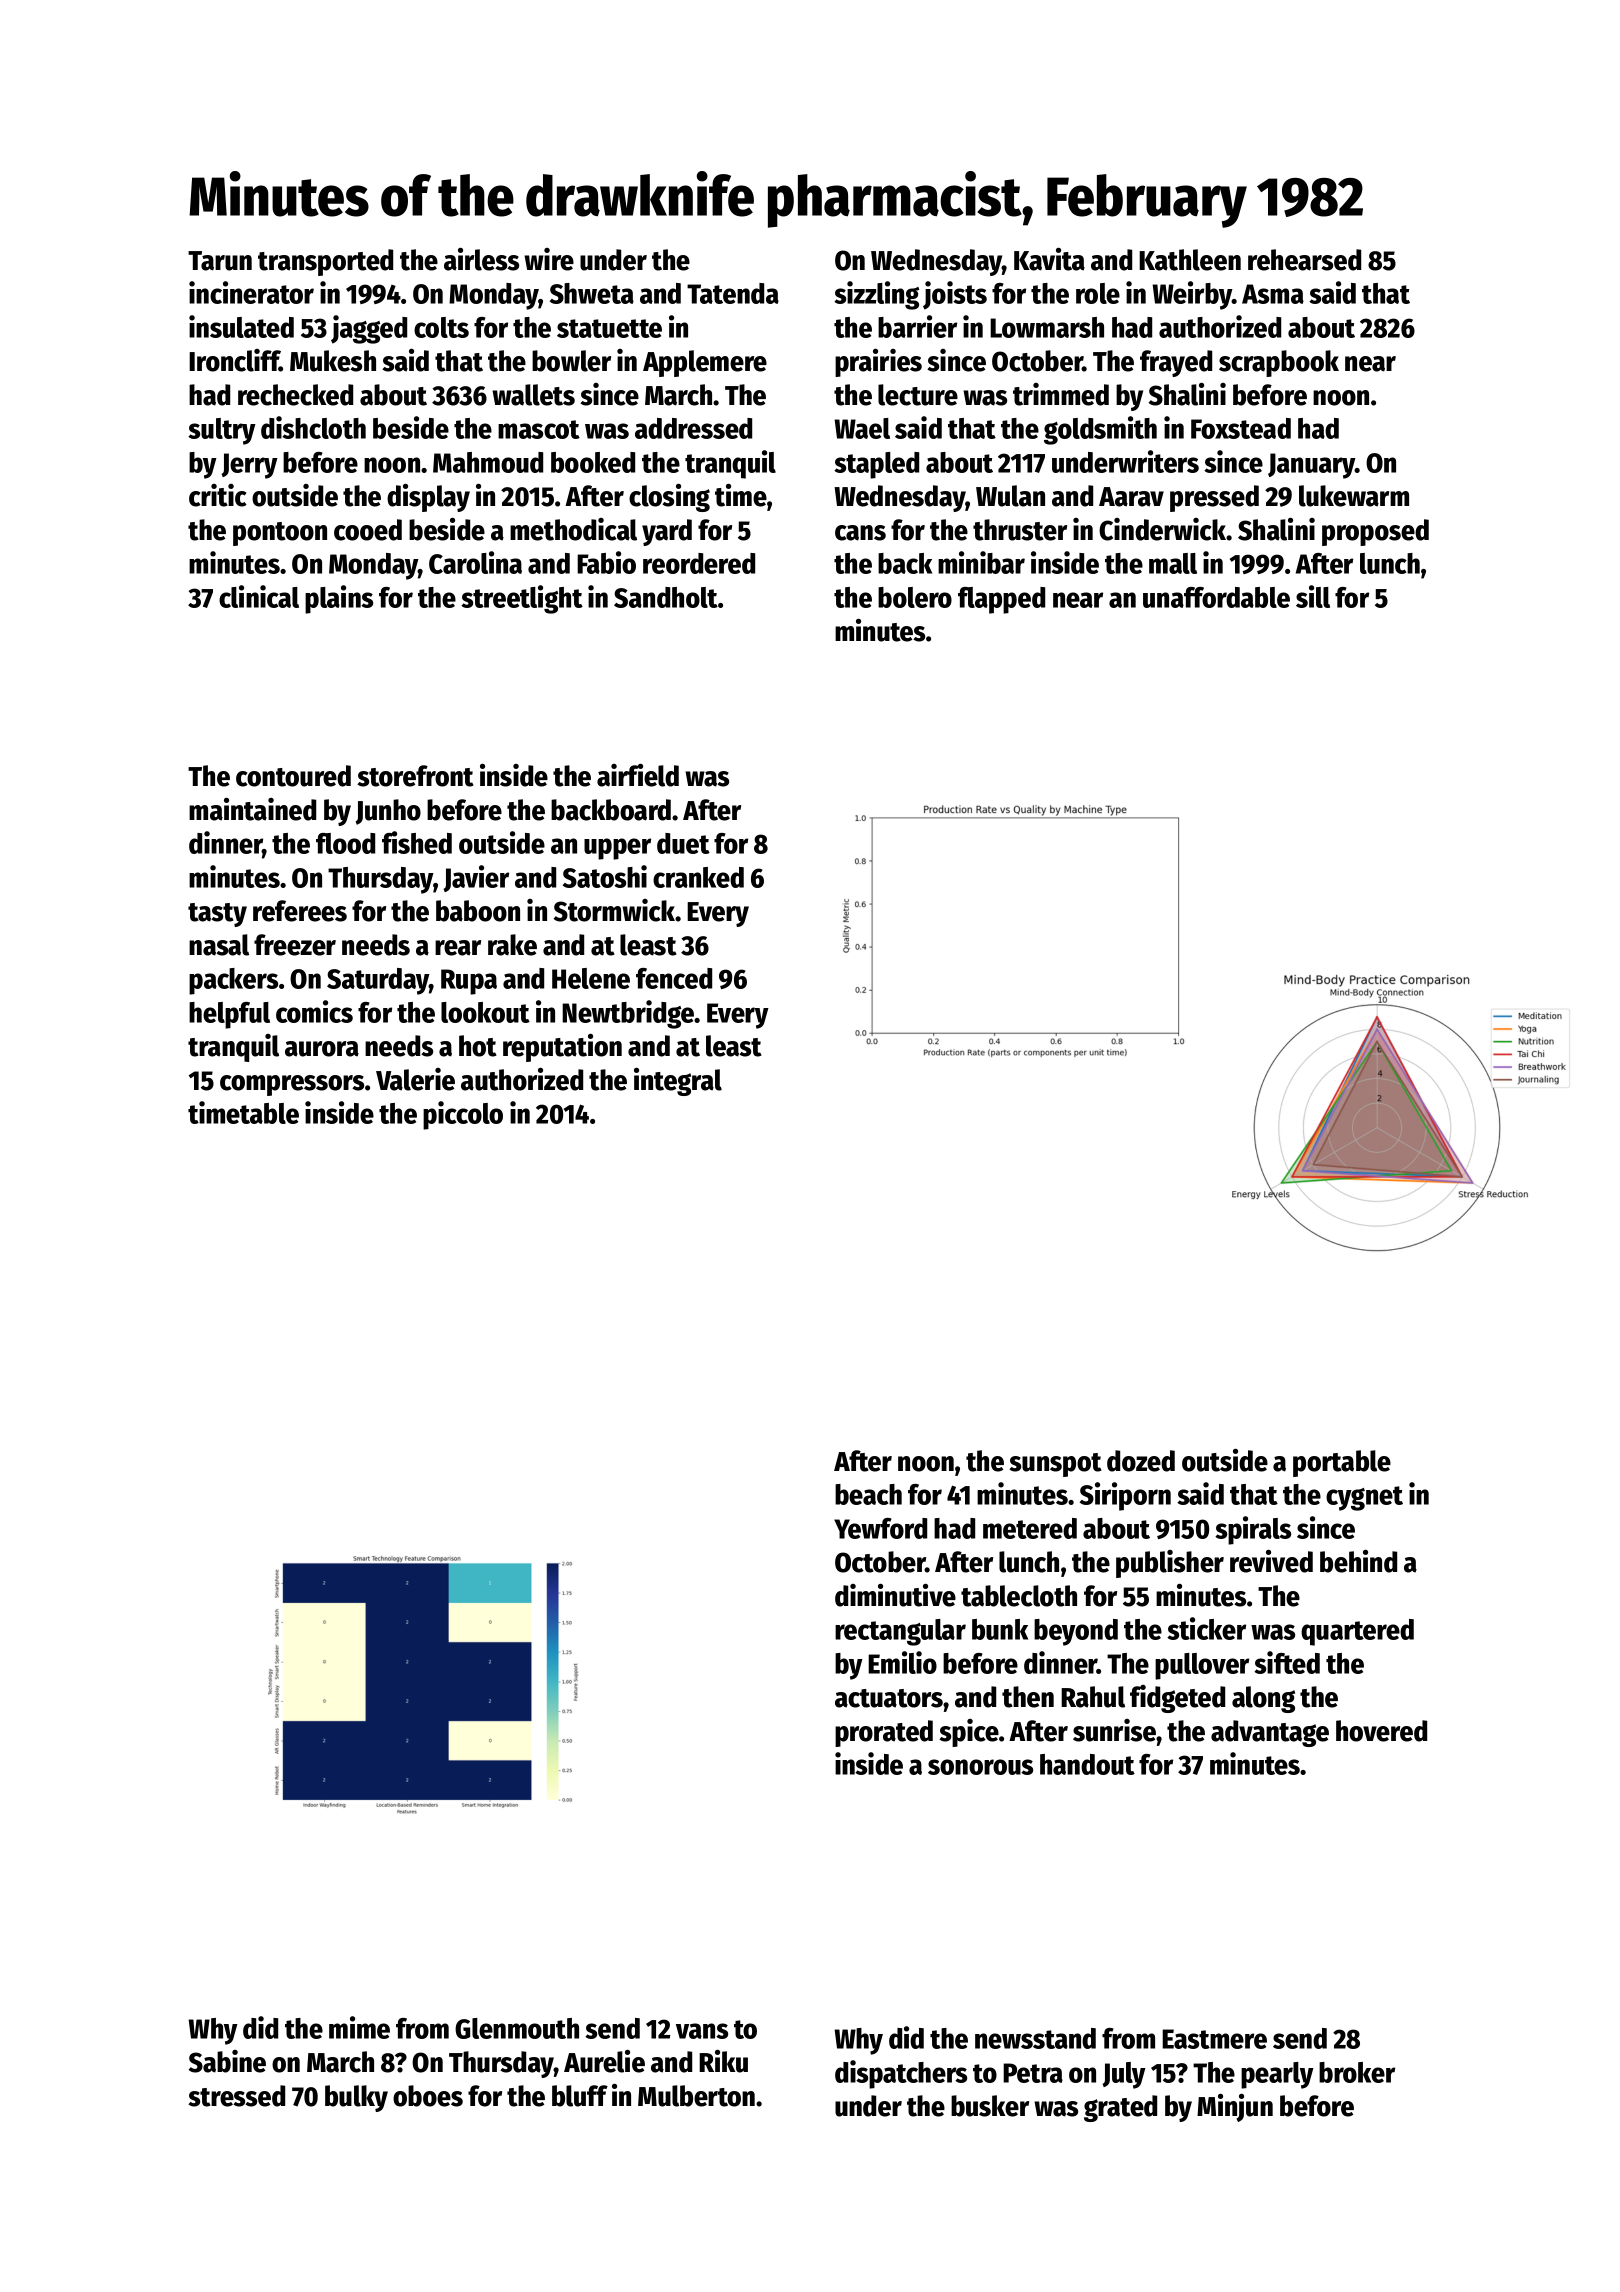 The height and width of the image is (2292, 1620). What do you see at coordinates (481, 259) in the image?
I see `airless` at bounding box center [481, 259].
